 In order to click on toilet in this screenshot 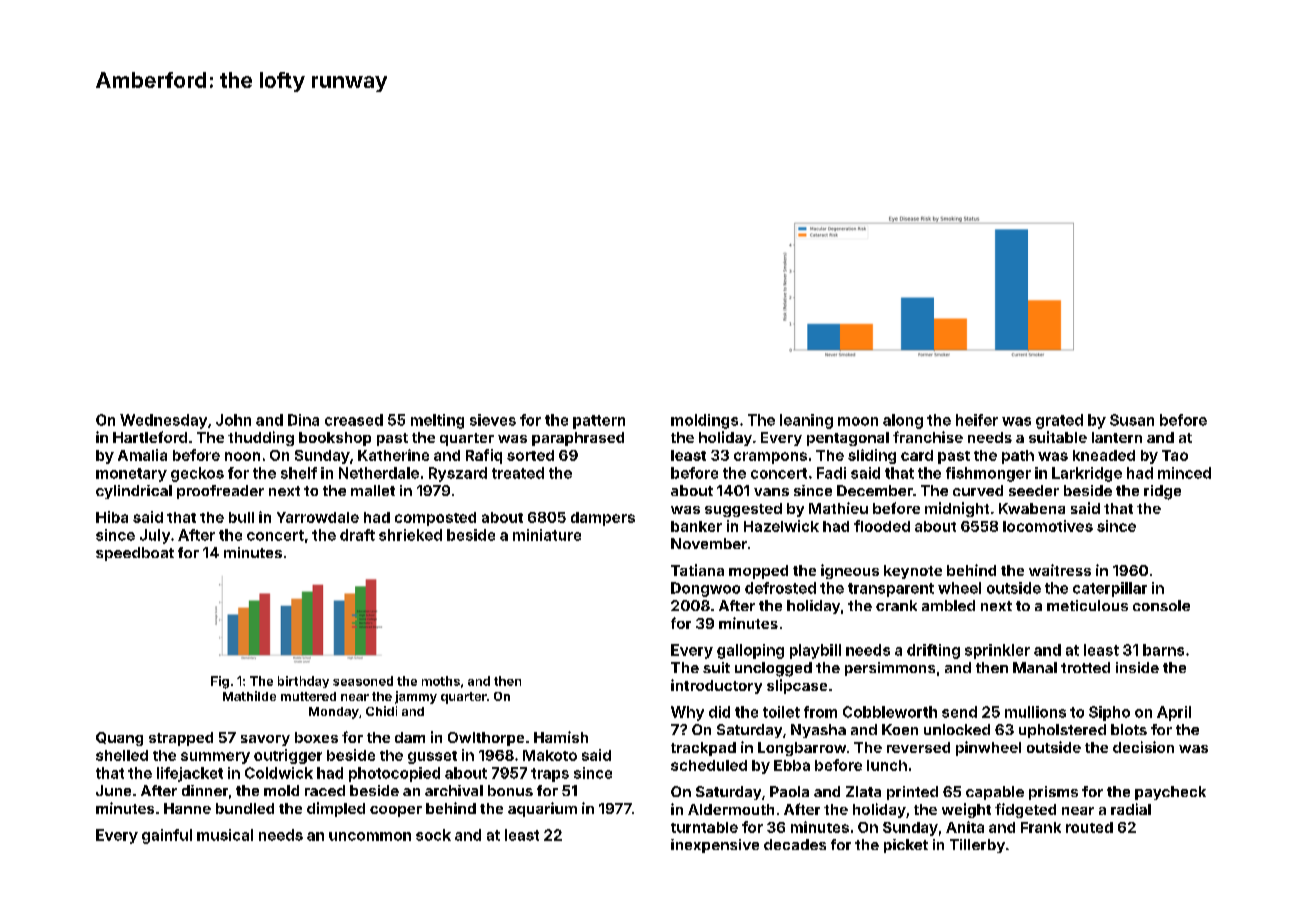, I will do `click(781, 712)`.
